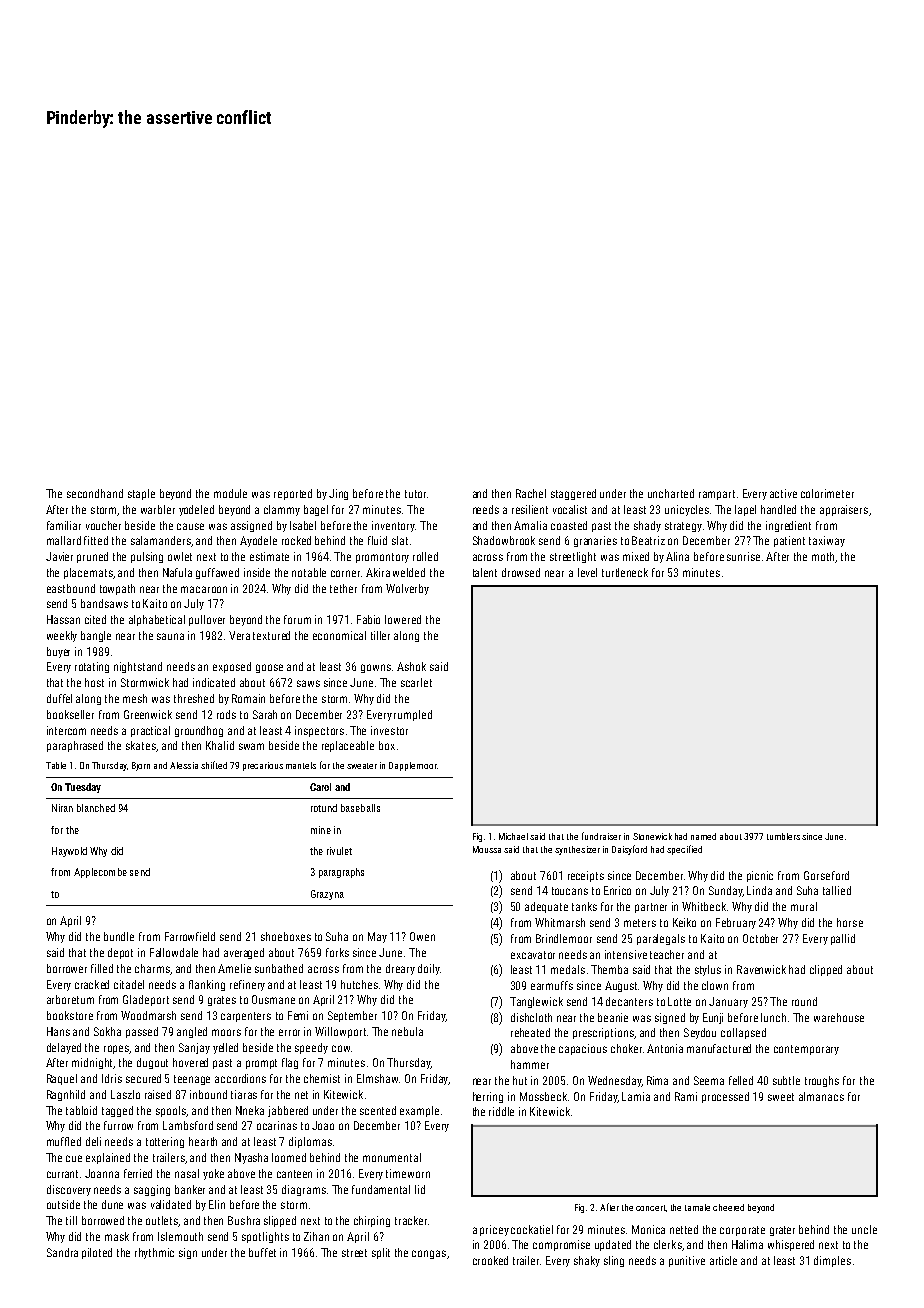 This document has width=924, height=1308. Describe the element at coordinates (824, 557) in the document. I see `moth` at that location.
